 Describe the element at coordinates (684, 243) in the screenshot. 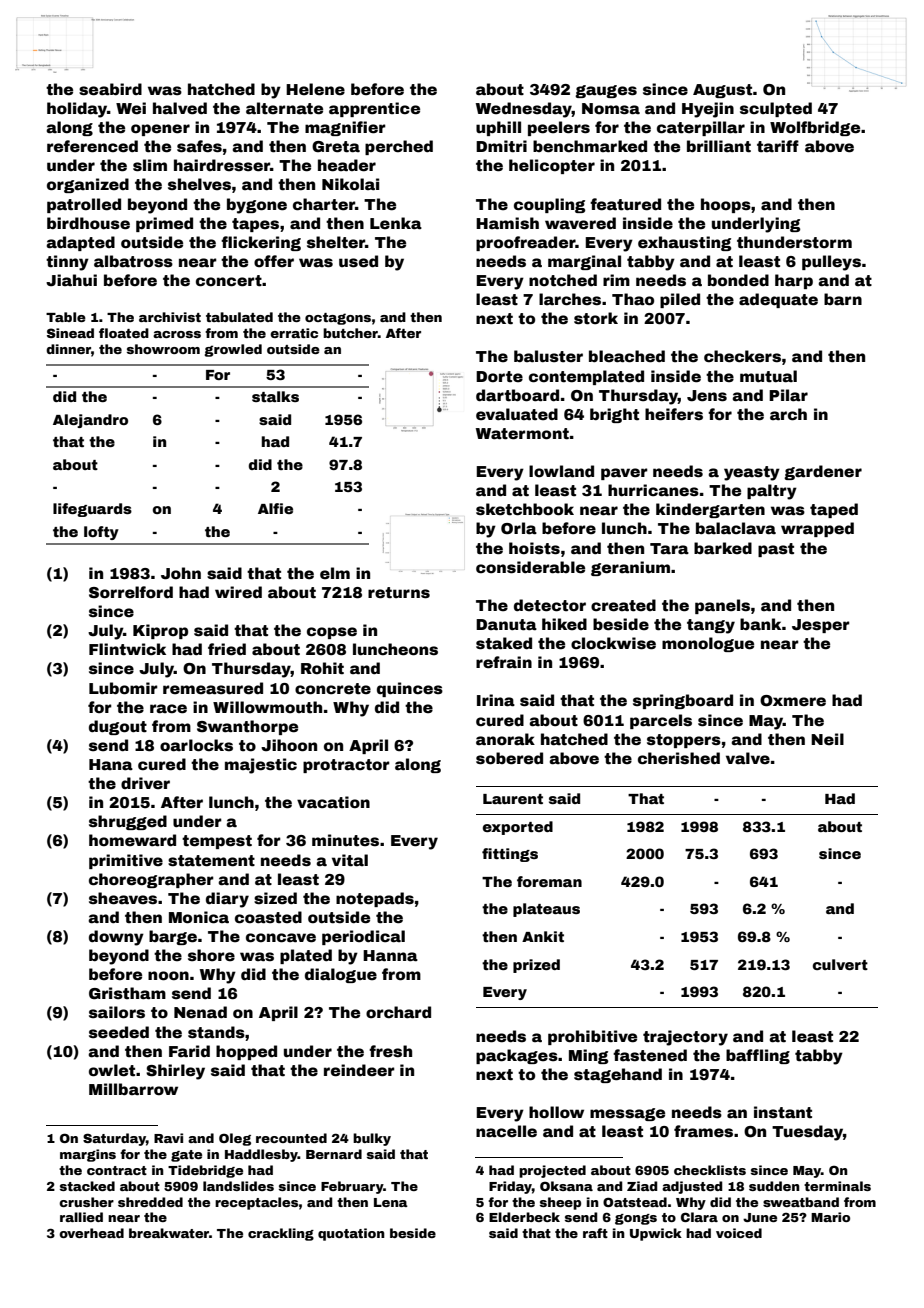

I see `exhausting` at that location.
